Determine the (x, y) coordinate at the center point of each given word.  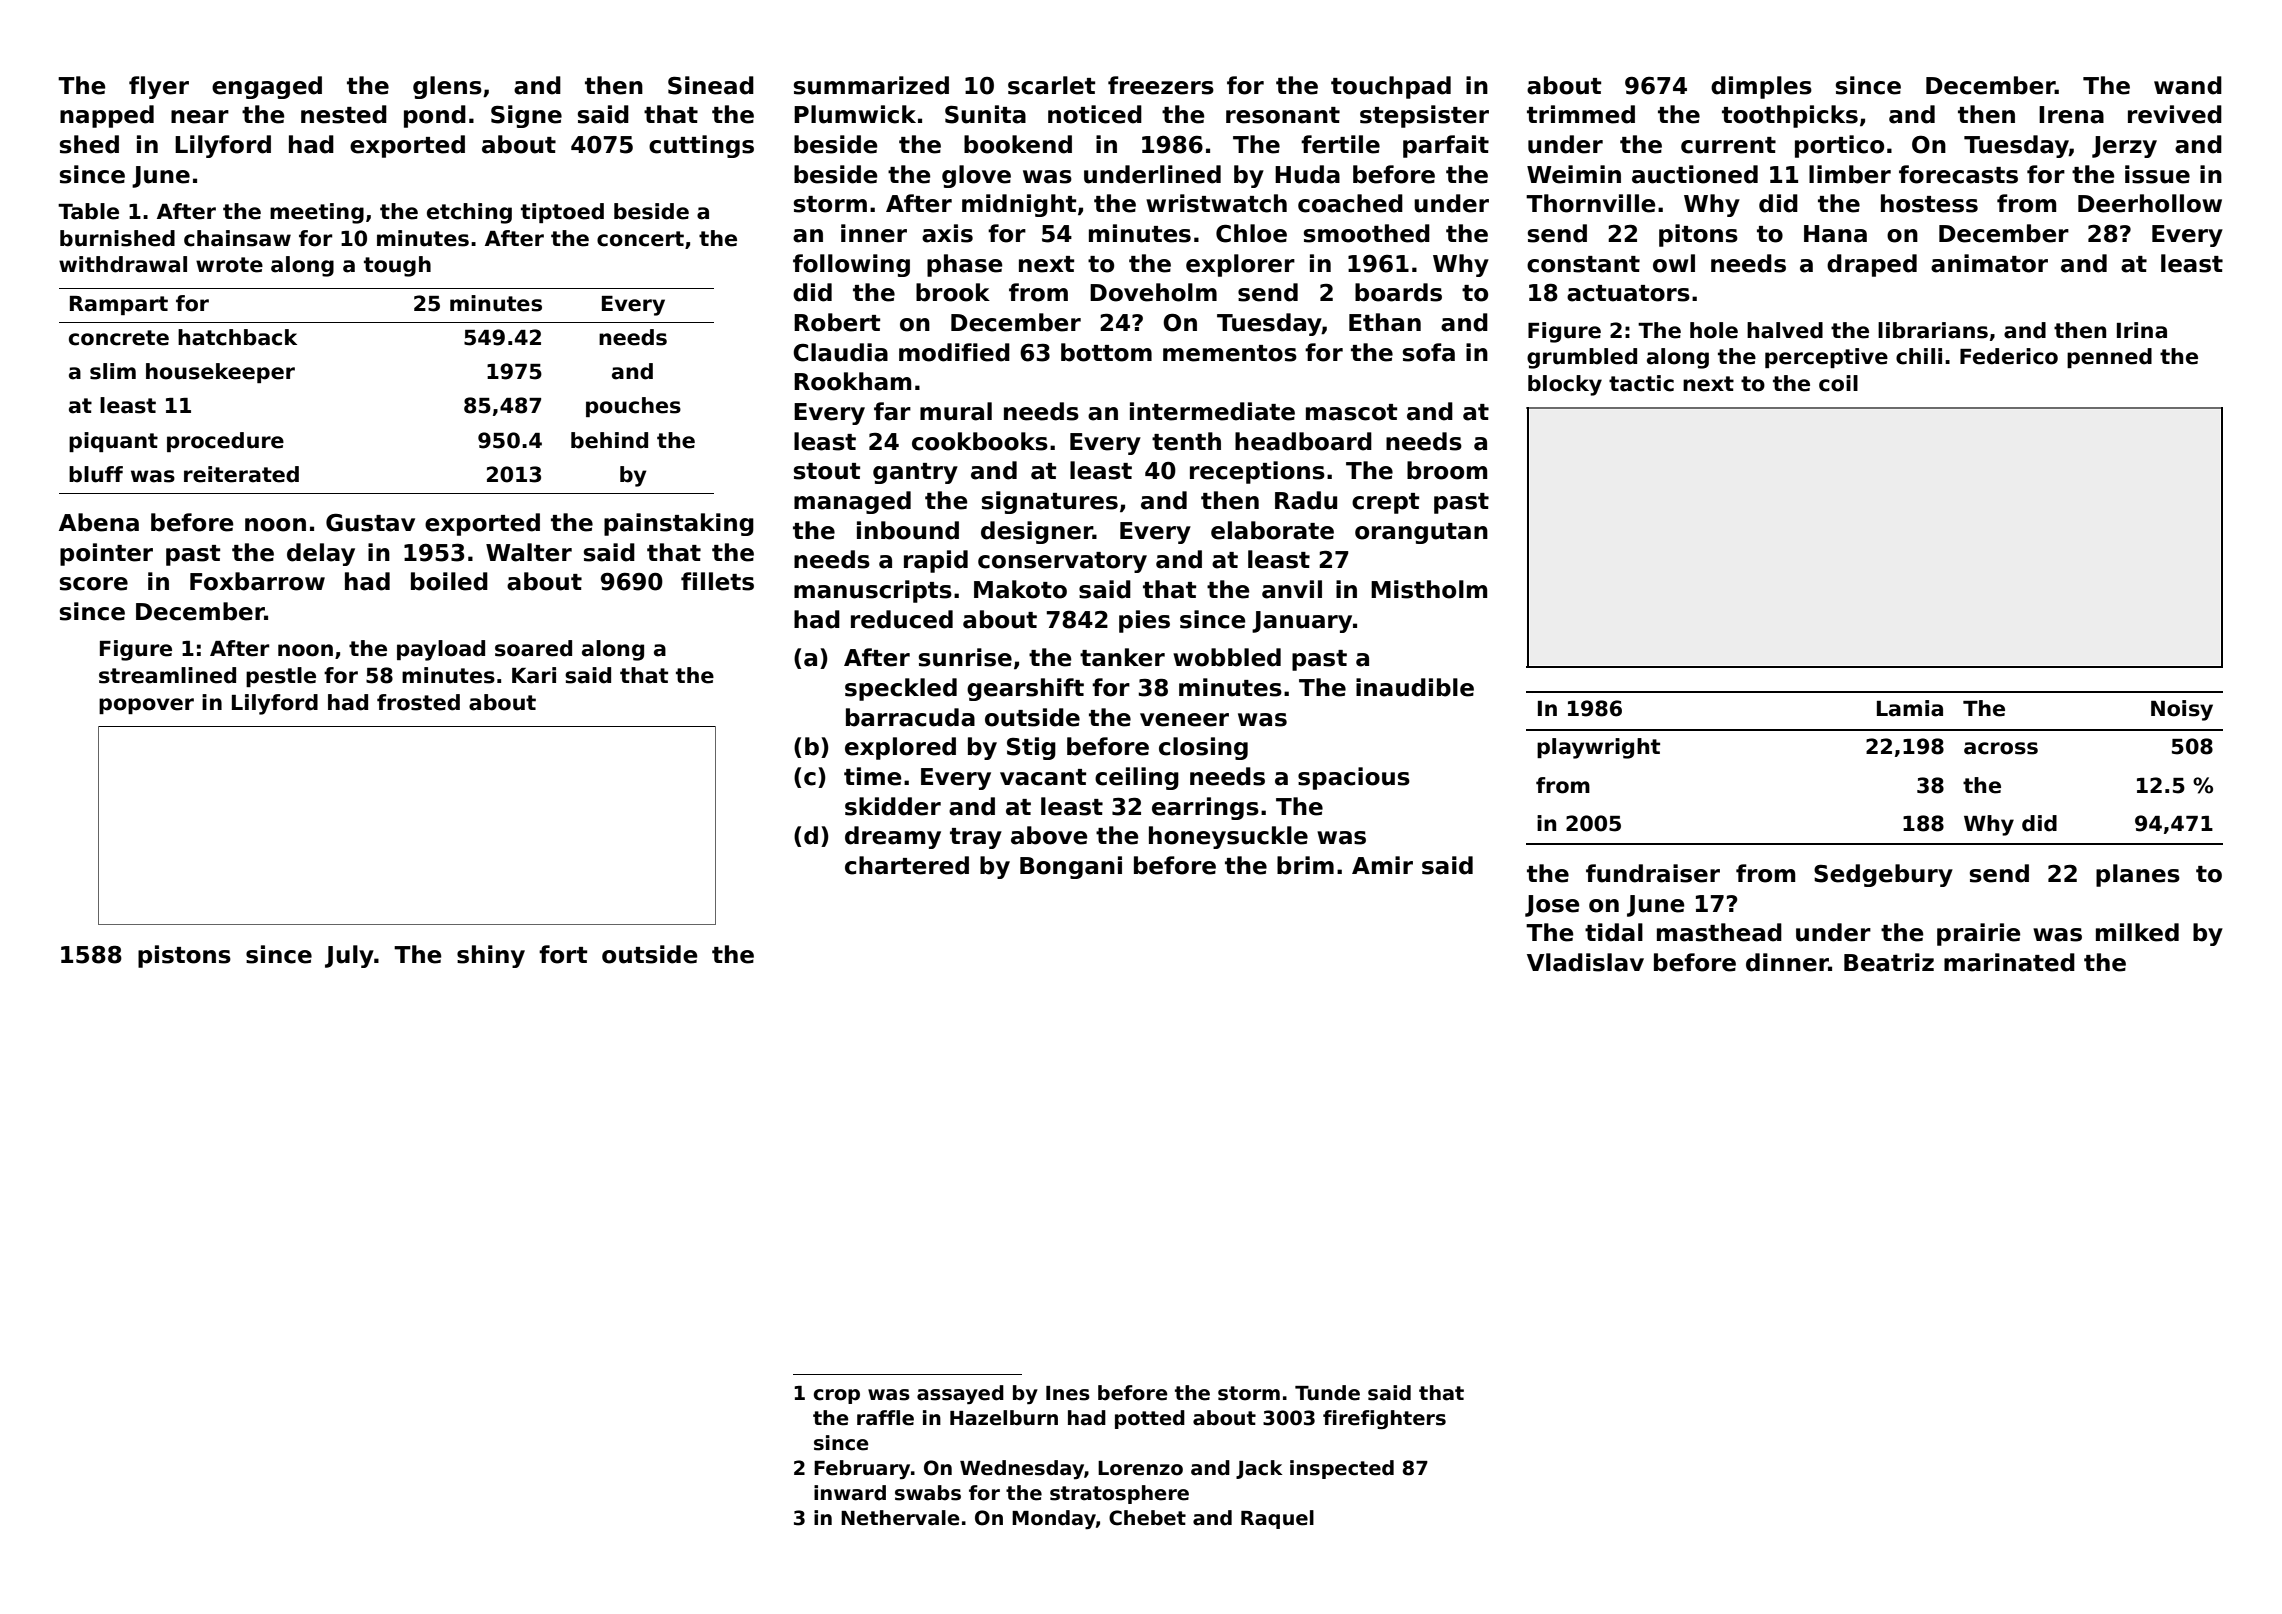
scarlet (1051, 85)
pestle (281, 677)
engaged (267, 87)
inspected (1342, 1469)
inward (850, 1493)
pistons (184, 956)
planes (2138, 875)
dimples (1761, 87)
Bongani (1071, 867)
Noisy (2182, 710)
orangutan (1421, 533)
